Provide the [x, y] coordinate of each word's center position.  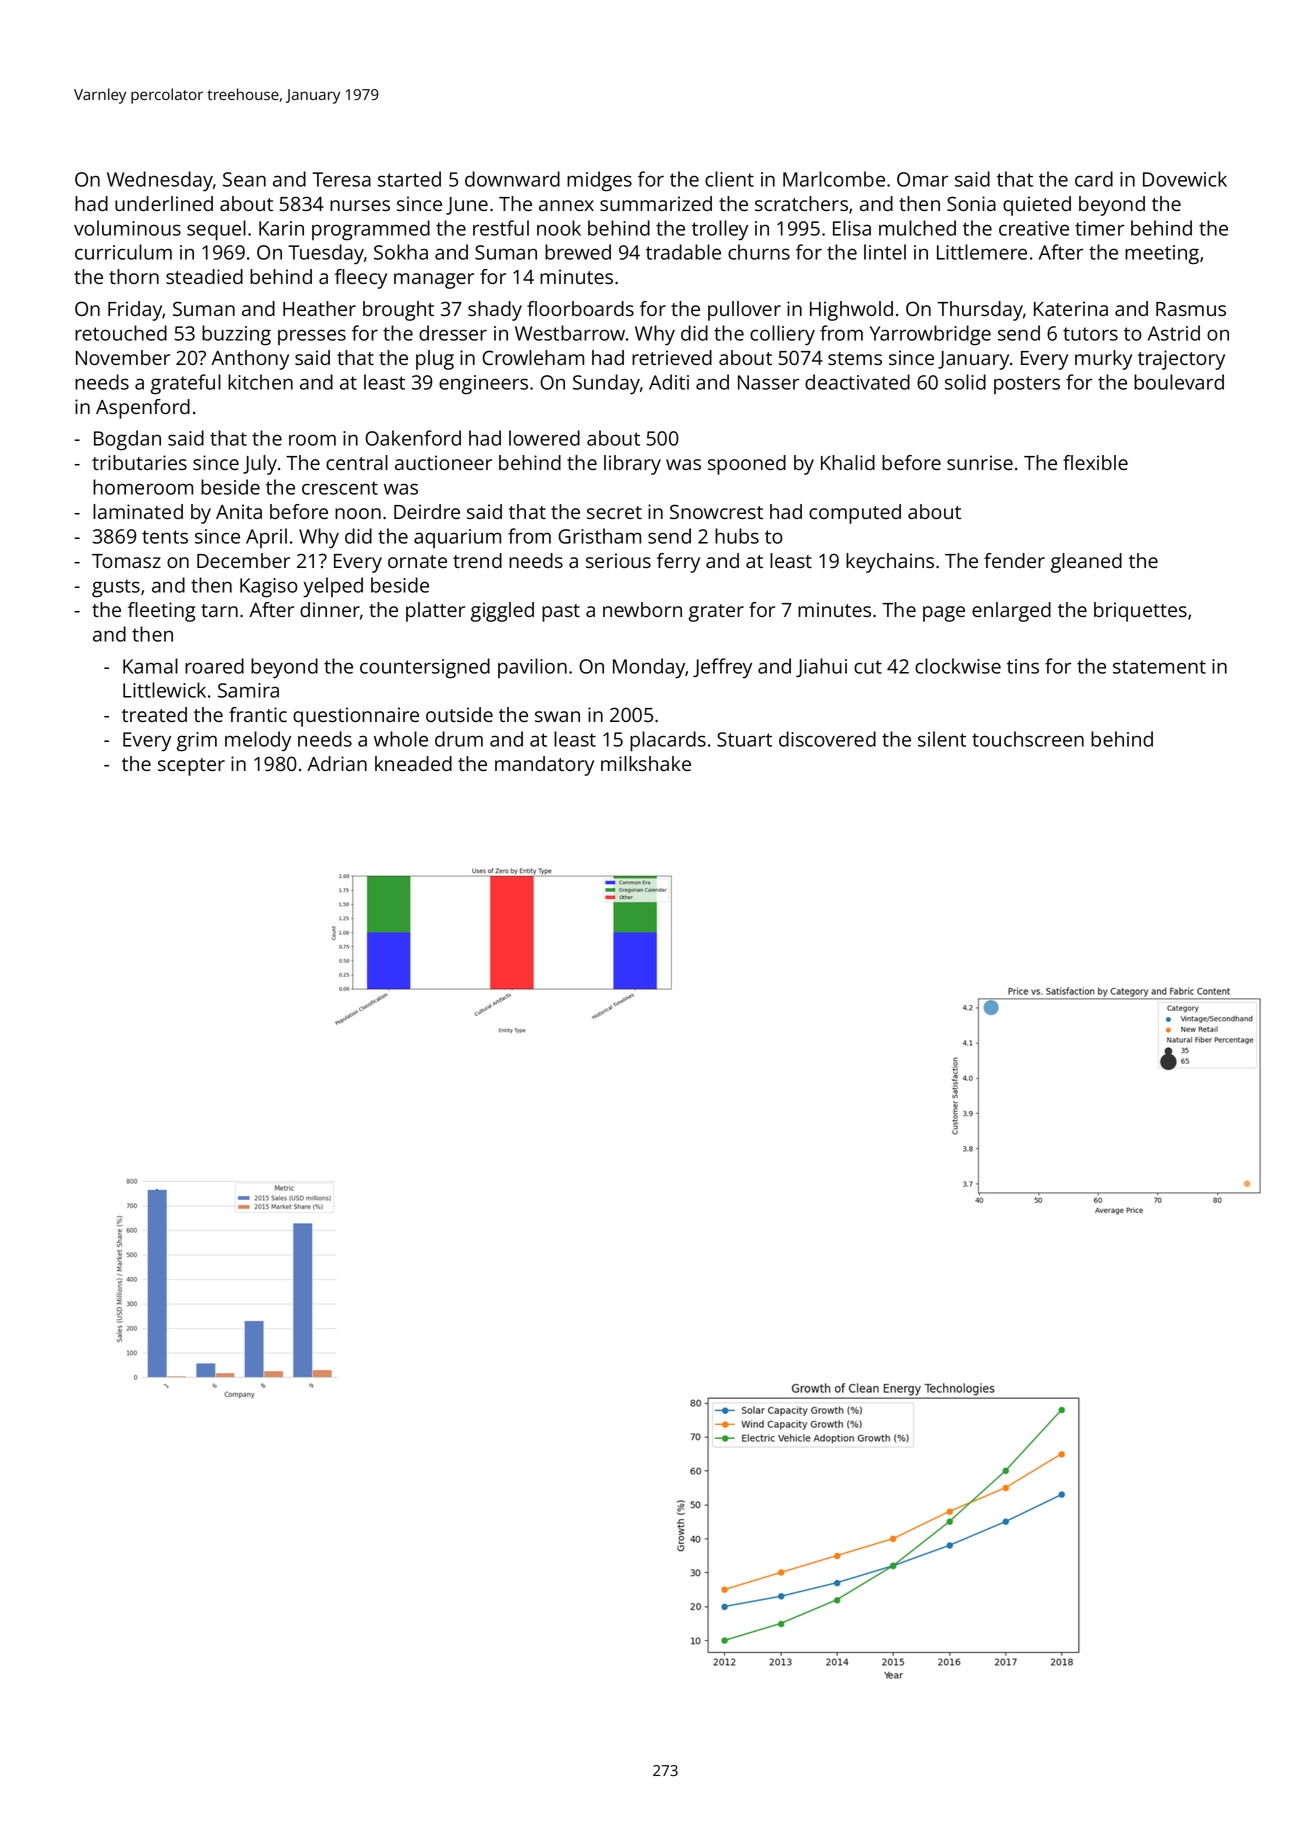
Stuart [744, 739]
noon [358, 513]
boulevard [1179, 382]
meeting [1162, 255]
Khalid [848, 462]
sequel [216, 230]
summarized [656, 203]
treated [154, 714]
